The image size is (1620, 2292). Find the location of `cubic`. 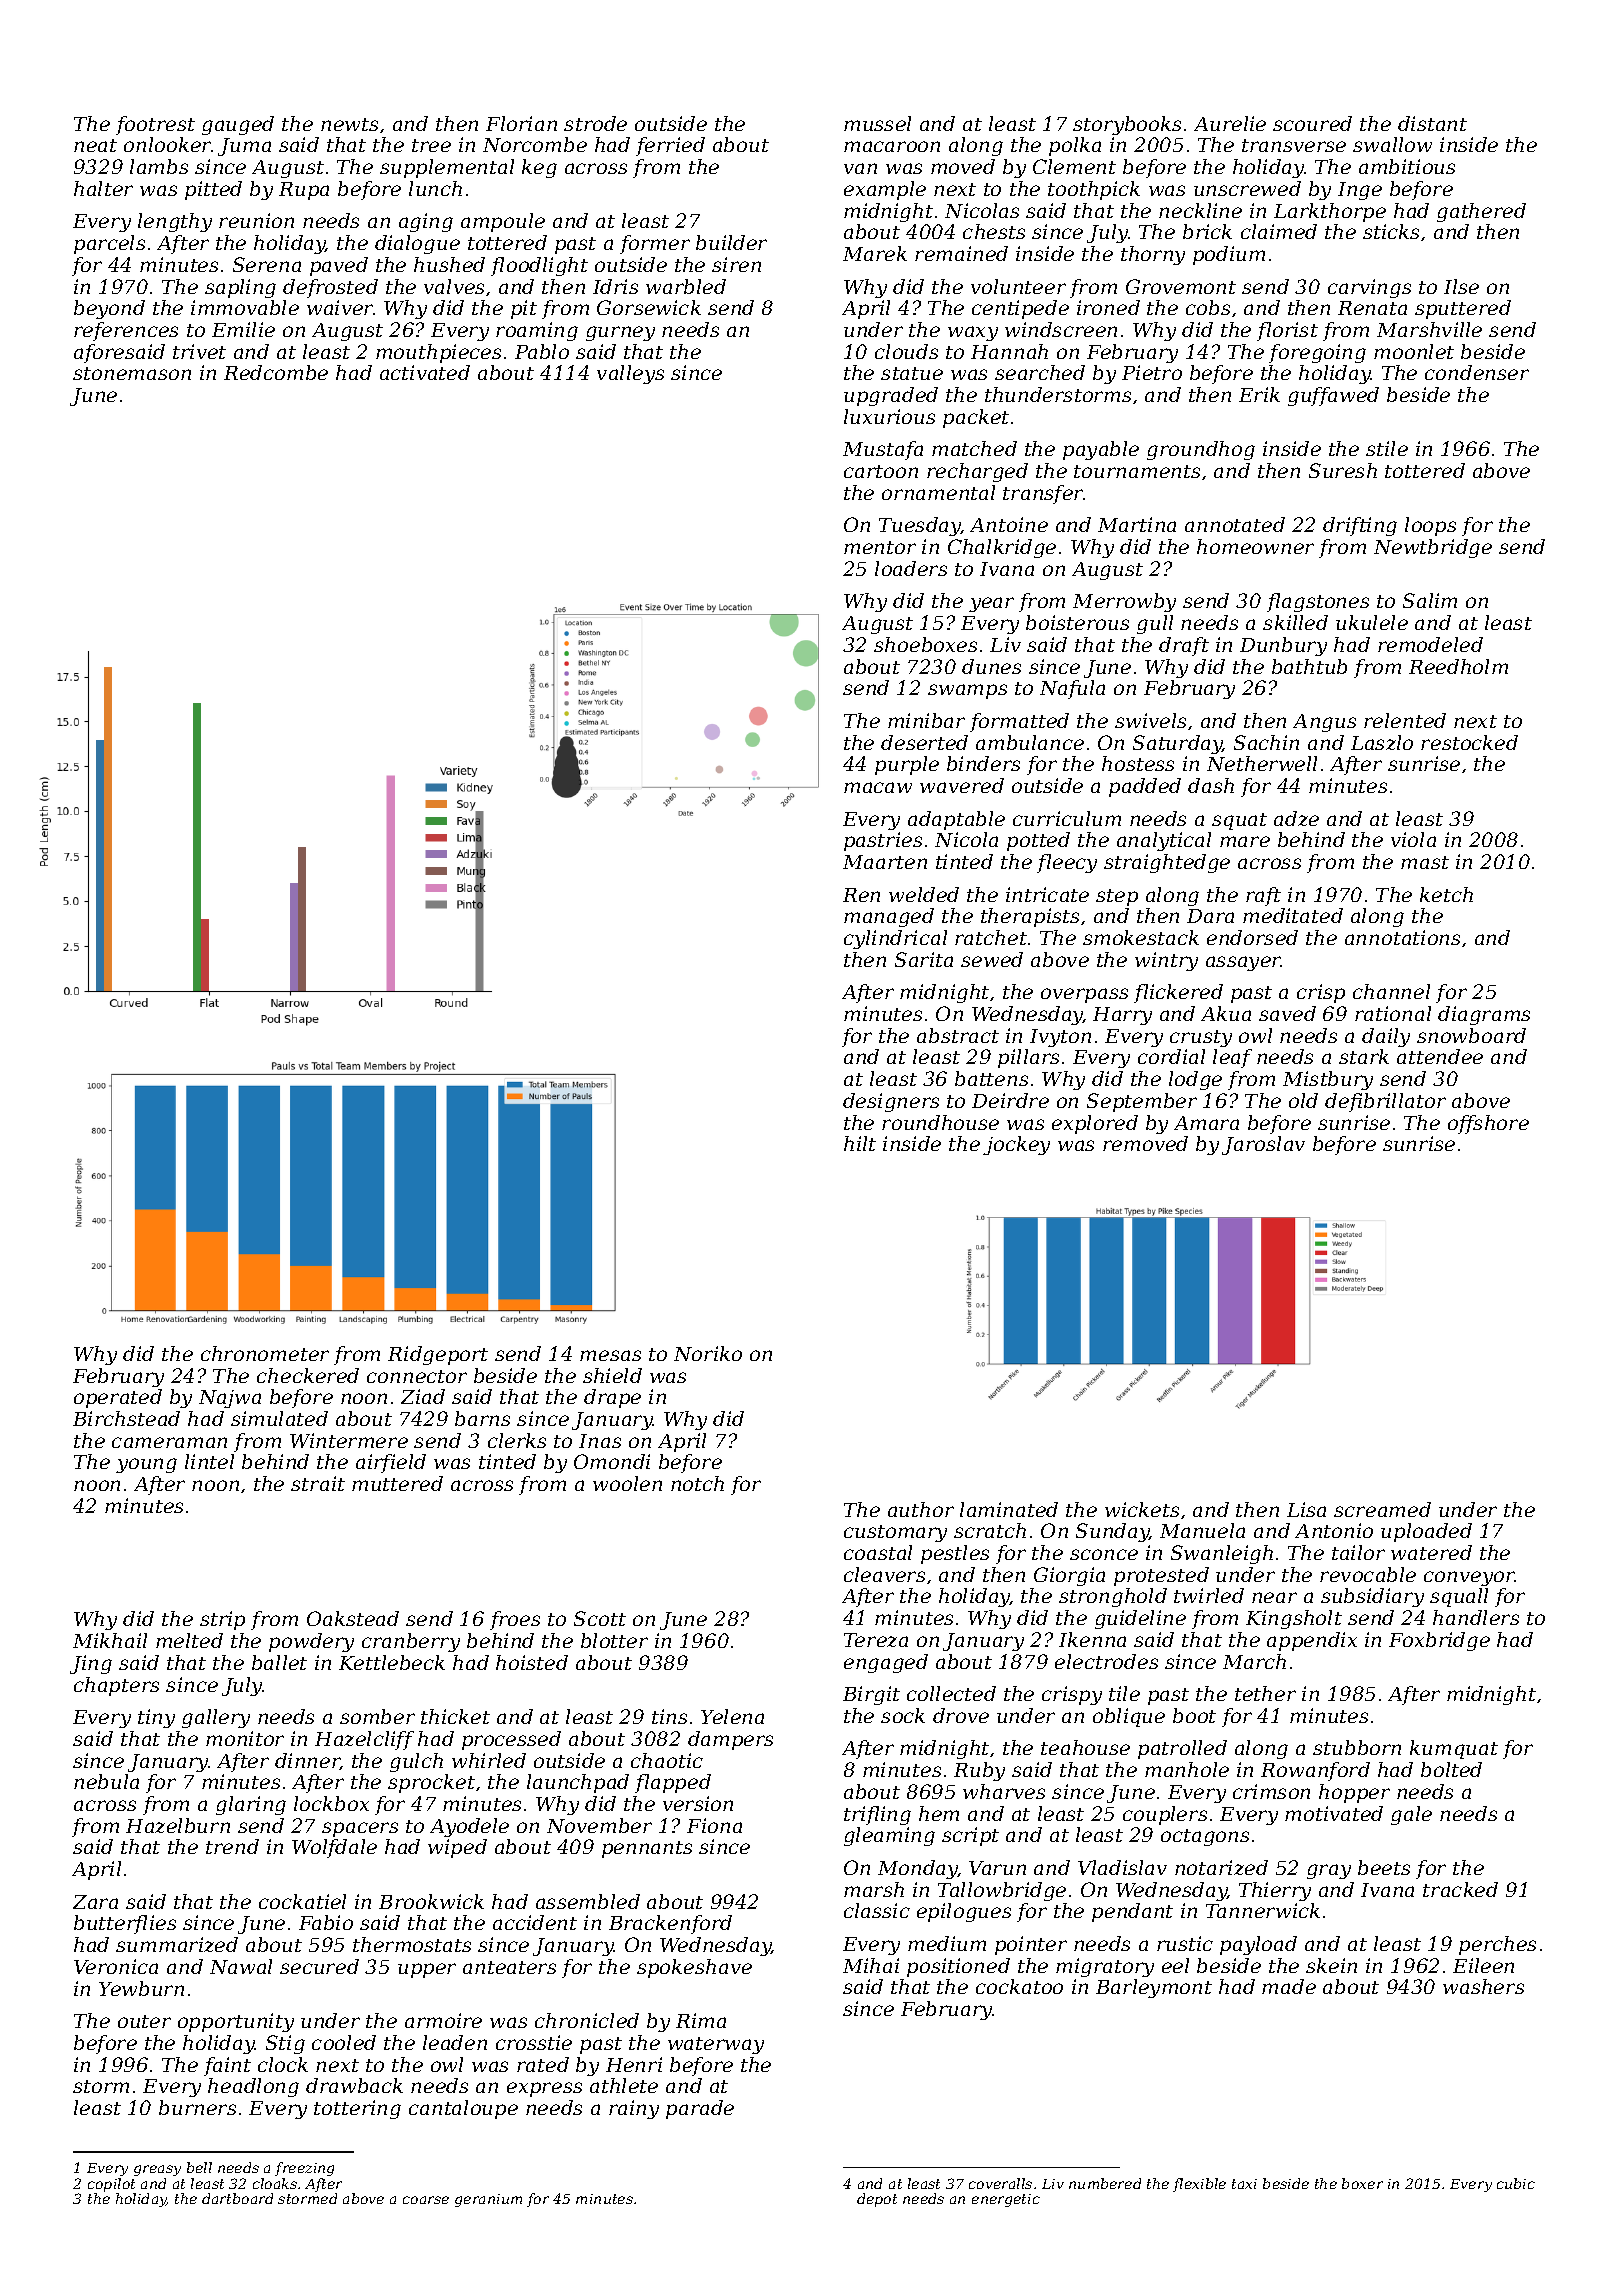

cubic is located at coordinates (1516, 2183).
